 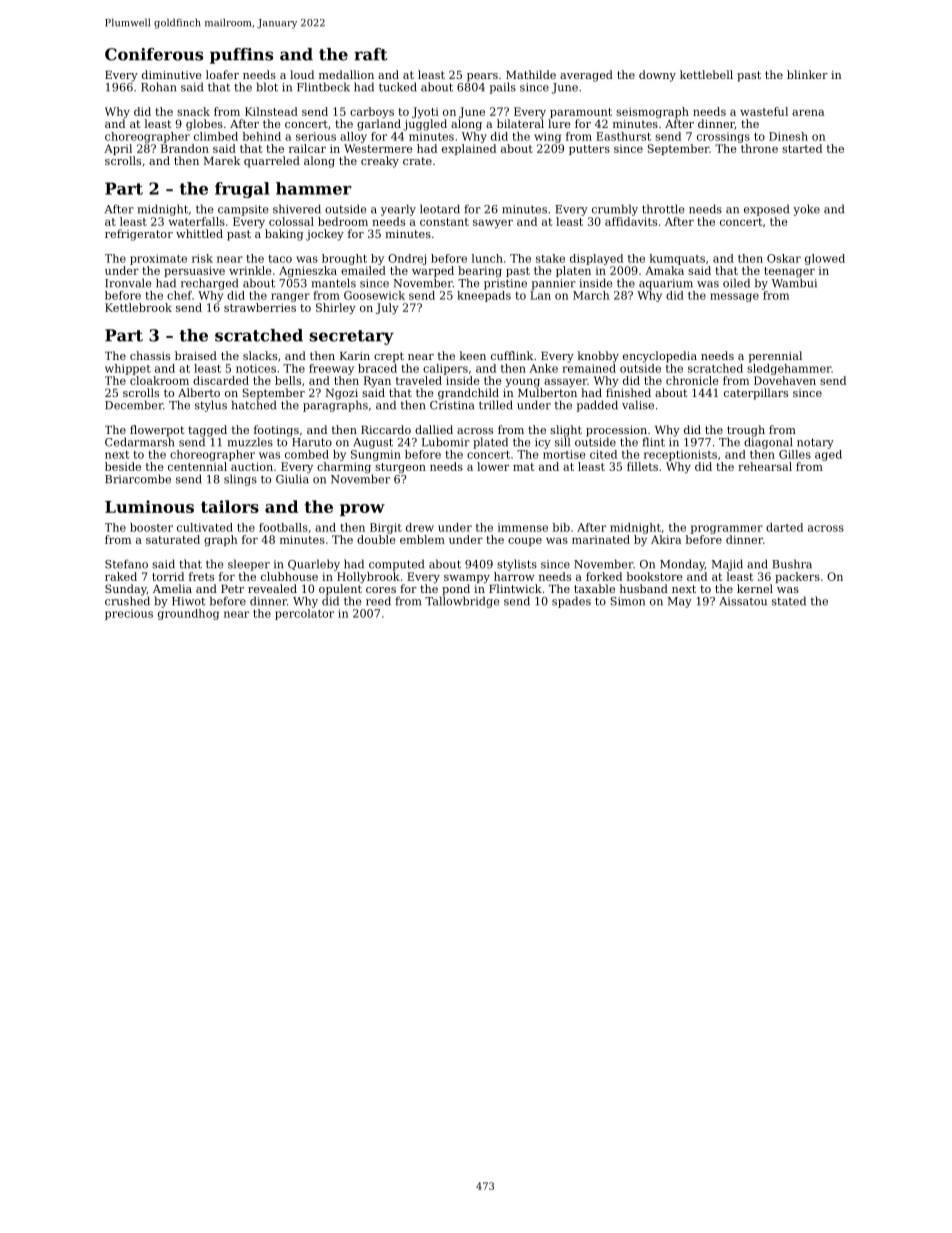 I want to click on plated, so click(x=490, y=443).
